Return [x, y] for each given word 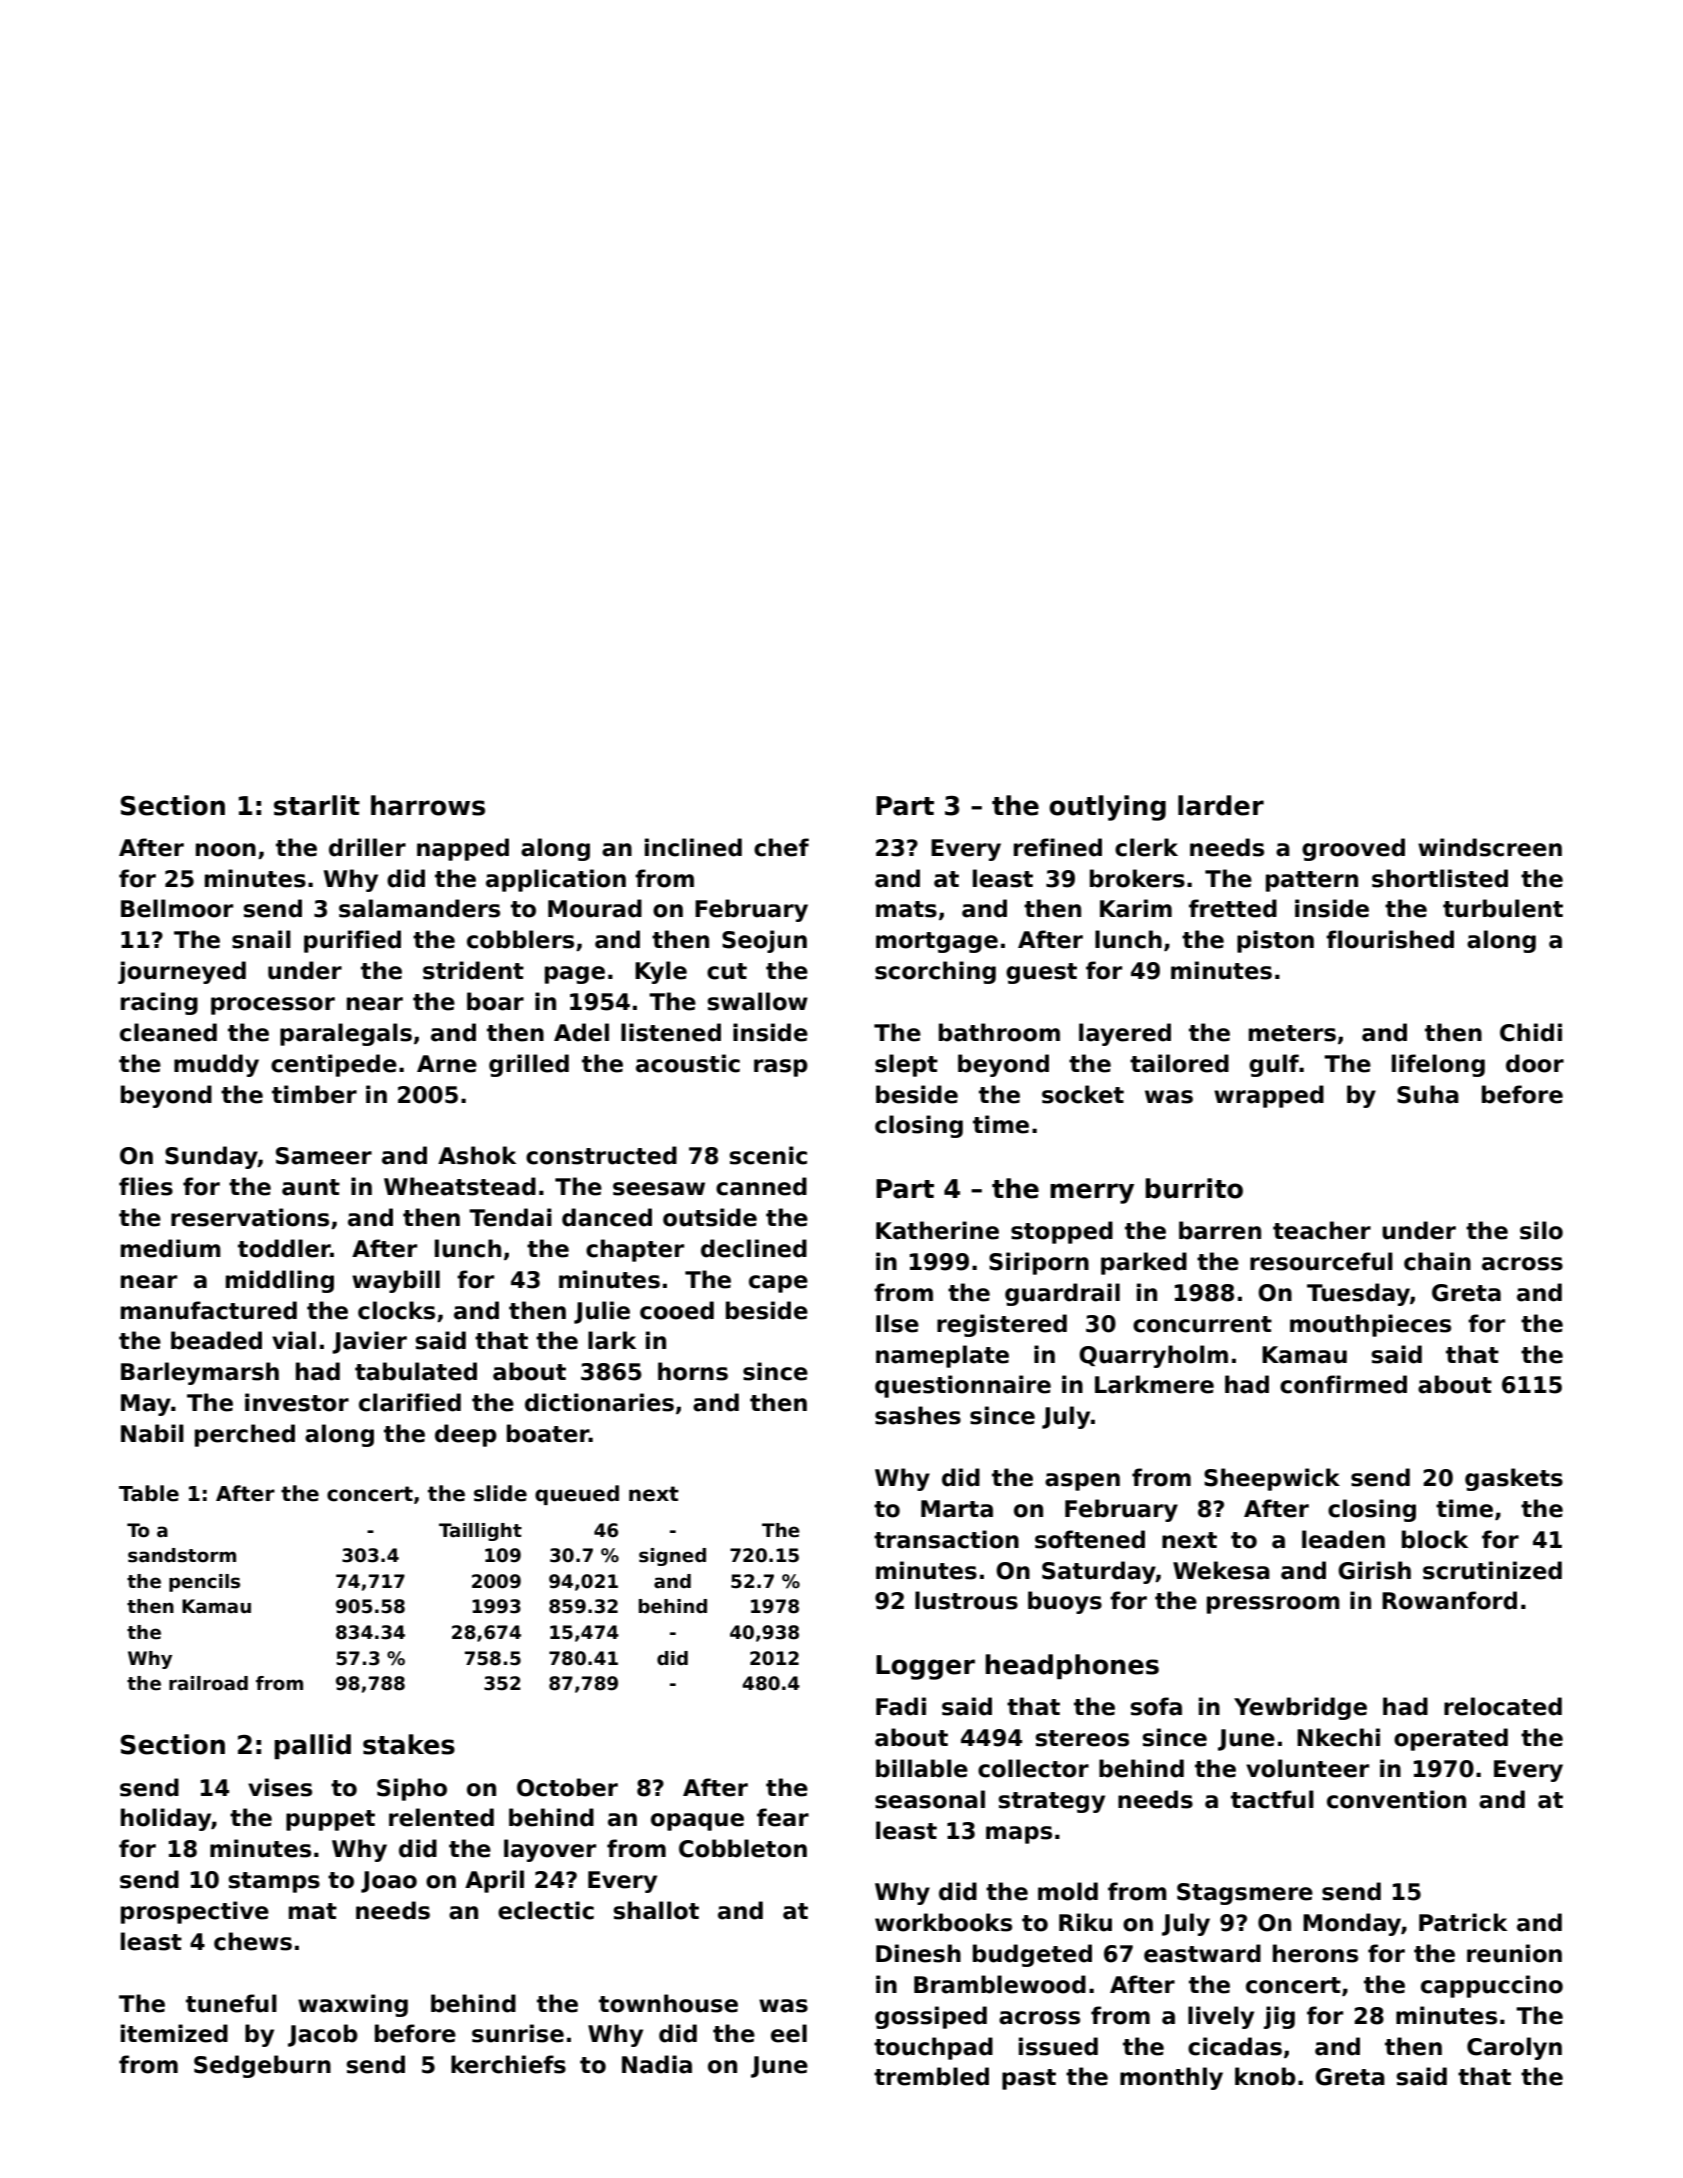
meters [1292, 1033]
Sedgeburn [262, 2066]
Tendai [510, 1217]
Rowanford [1449, 1600]
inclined [693, 847]
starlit [317, 805]
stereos [1082, 1738]
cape [778, 1284]
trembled [931, 2076]
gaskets [1514, 1479]
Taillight [480, 1532]
